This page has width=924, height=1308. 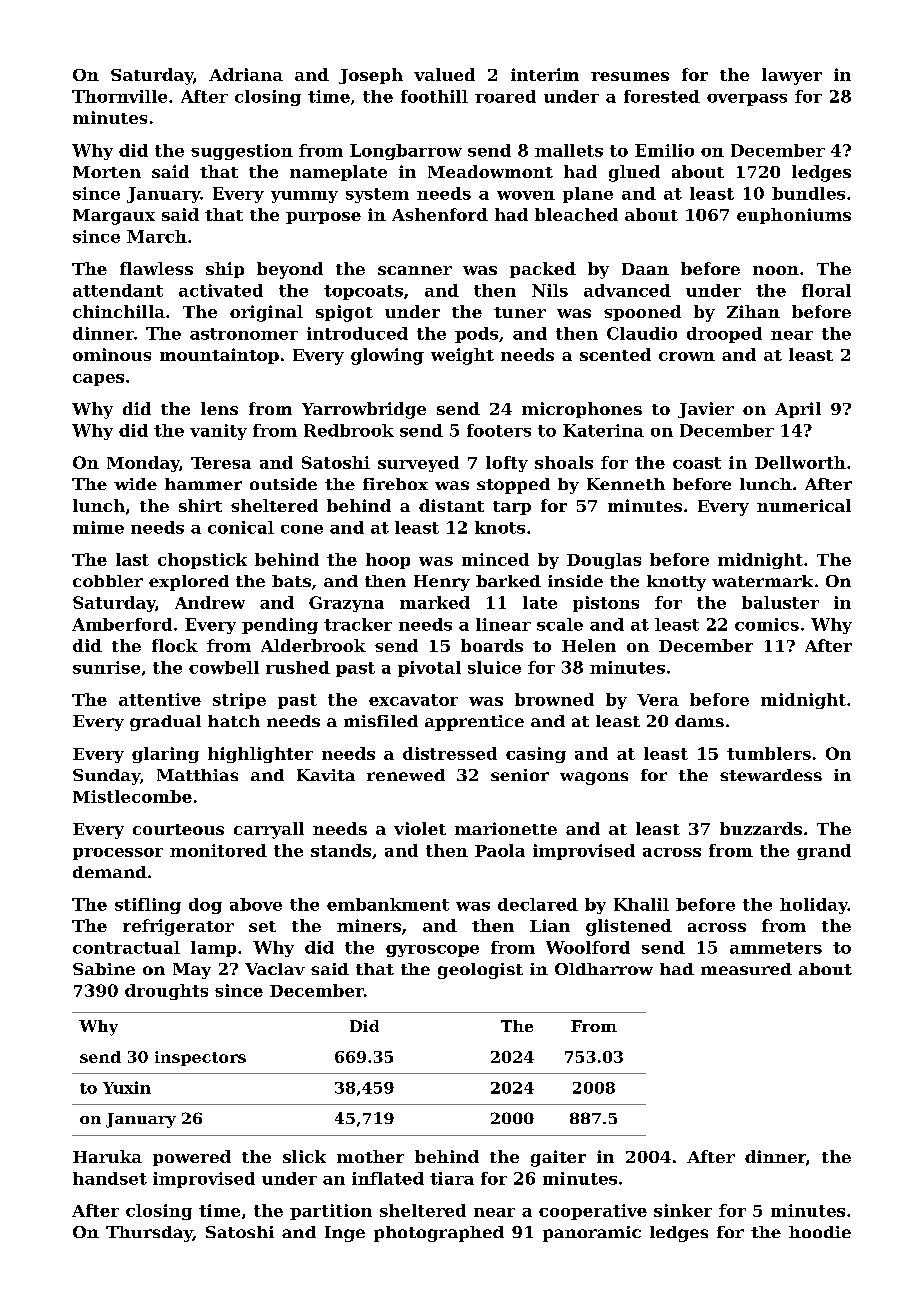 What do you see at coordinates (200, 1058) in the page?
I see `inspectors` at bounding box center [200, 1058].
